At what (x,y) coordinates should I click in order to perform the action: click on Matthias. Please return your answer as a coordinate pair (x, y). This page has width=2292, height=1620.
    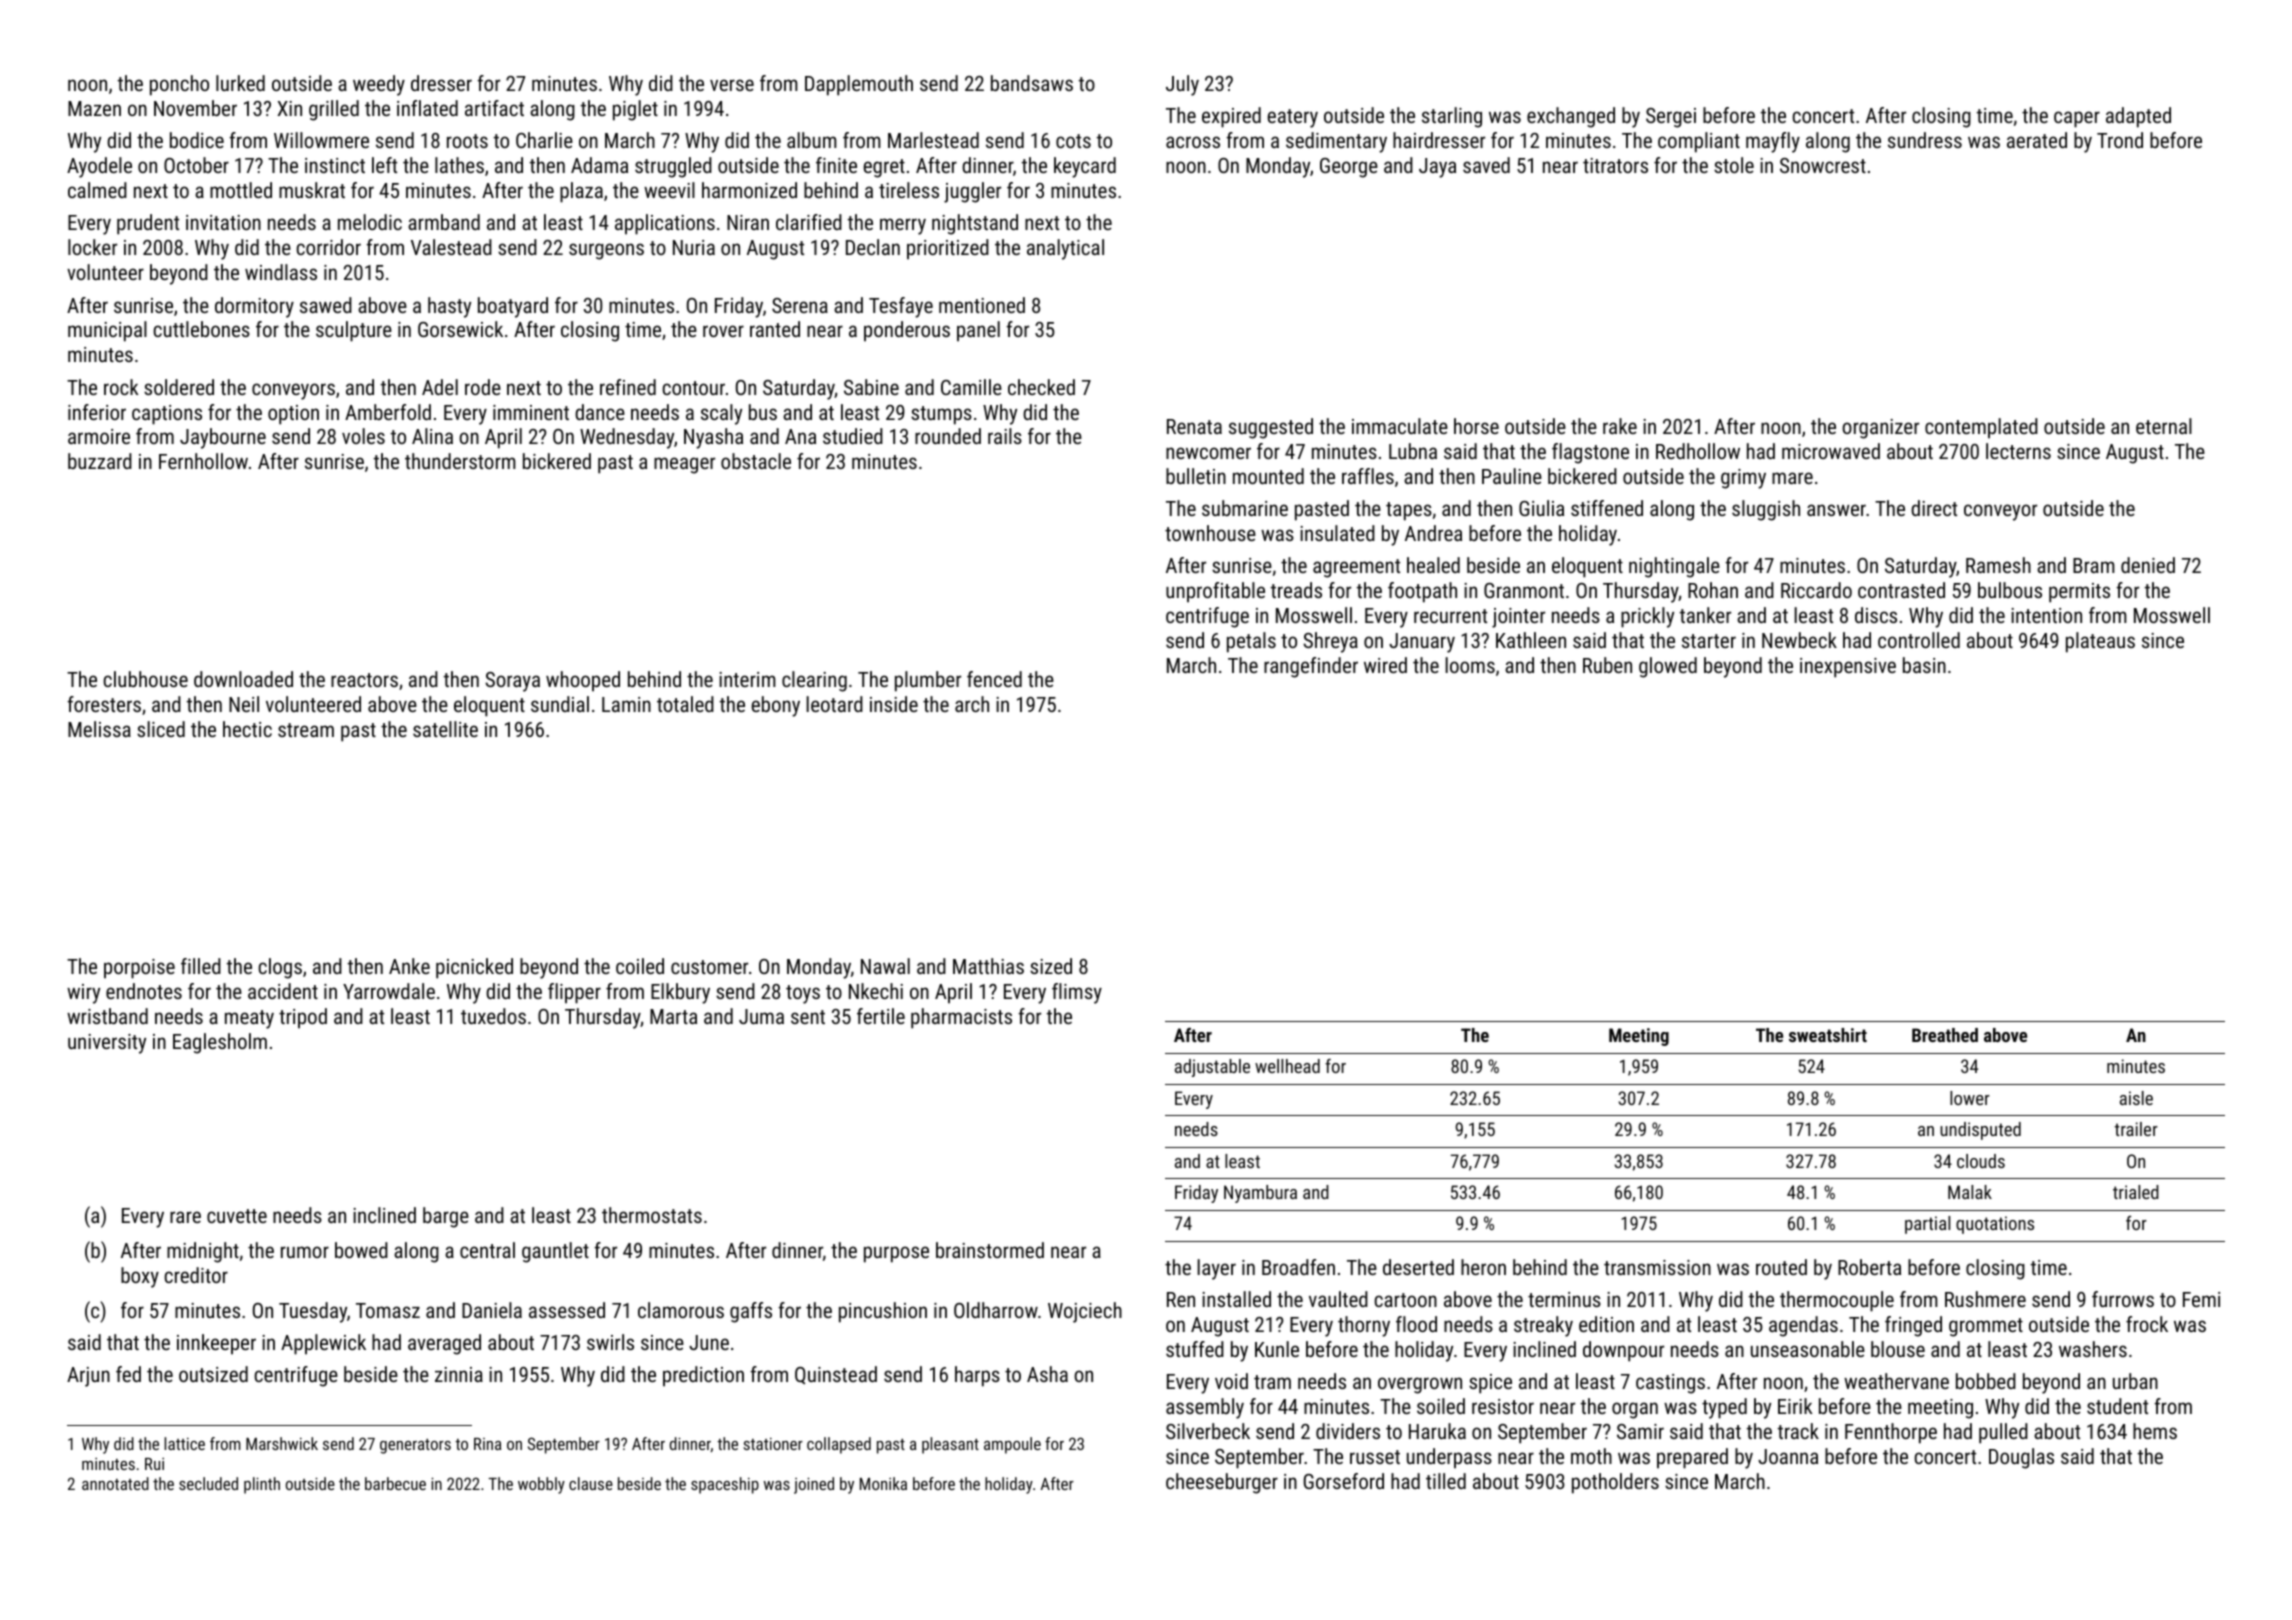
    Looking at the image, I should click on (988, 966).
